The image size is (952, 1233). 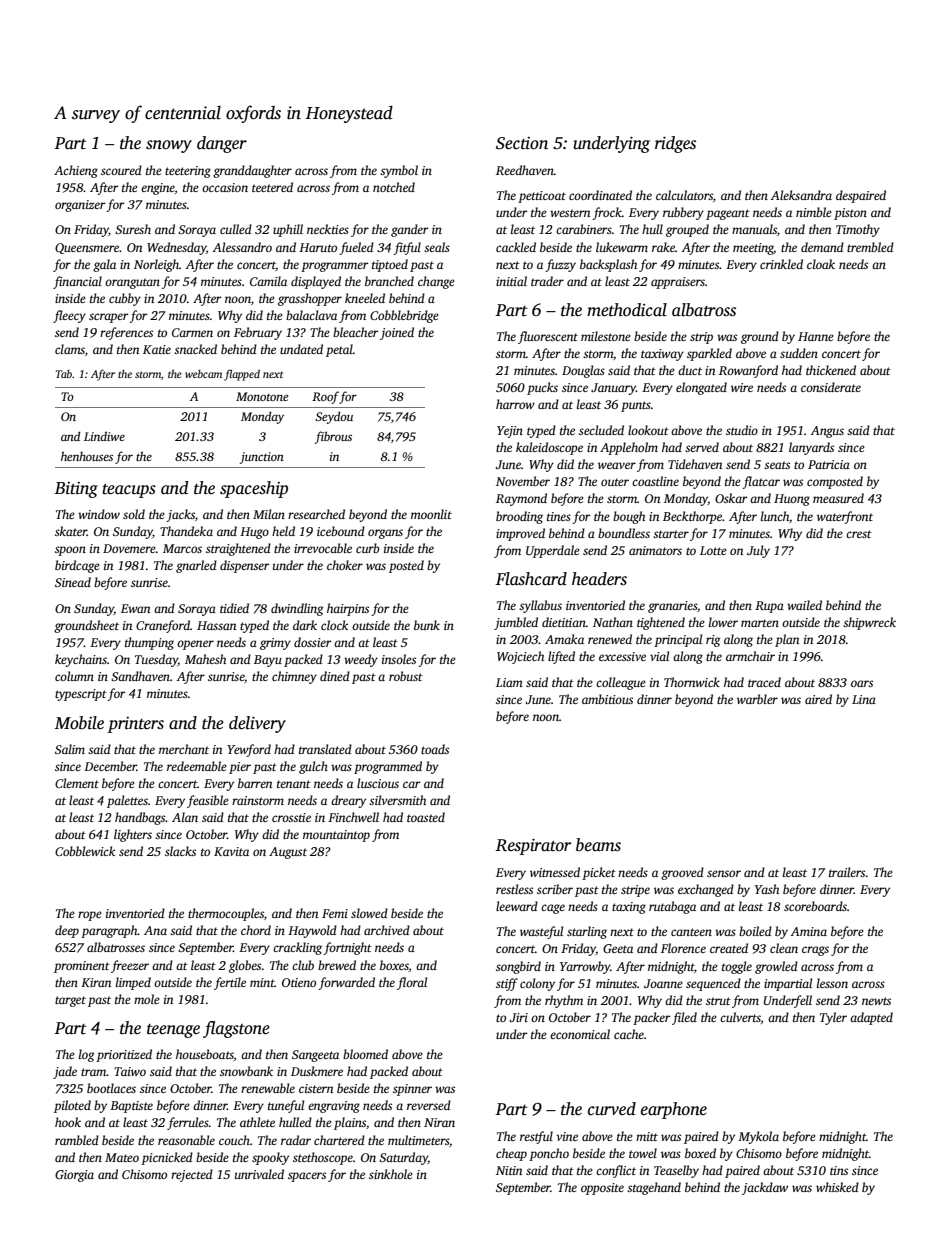 What do you see at coordinates (262, 458) in the screenshot?
I see `junction` at bounding box center [262, 458].
